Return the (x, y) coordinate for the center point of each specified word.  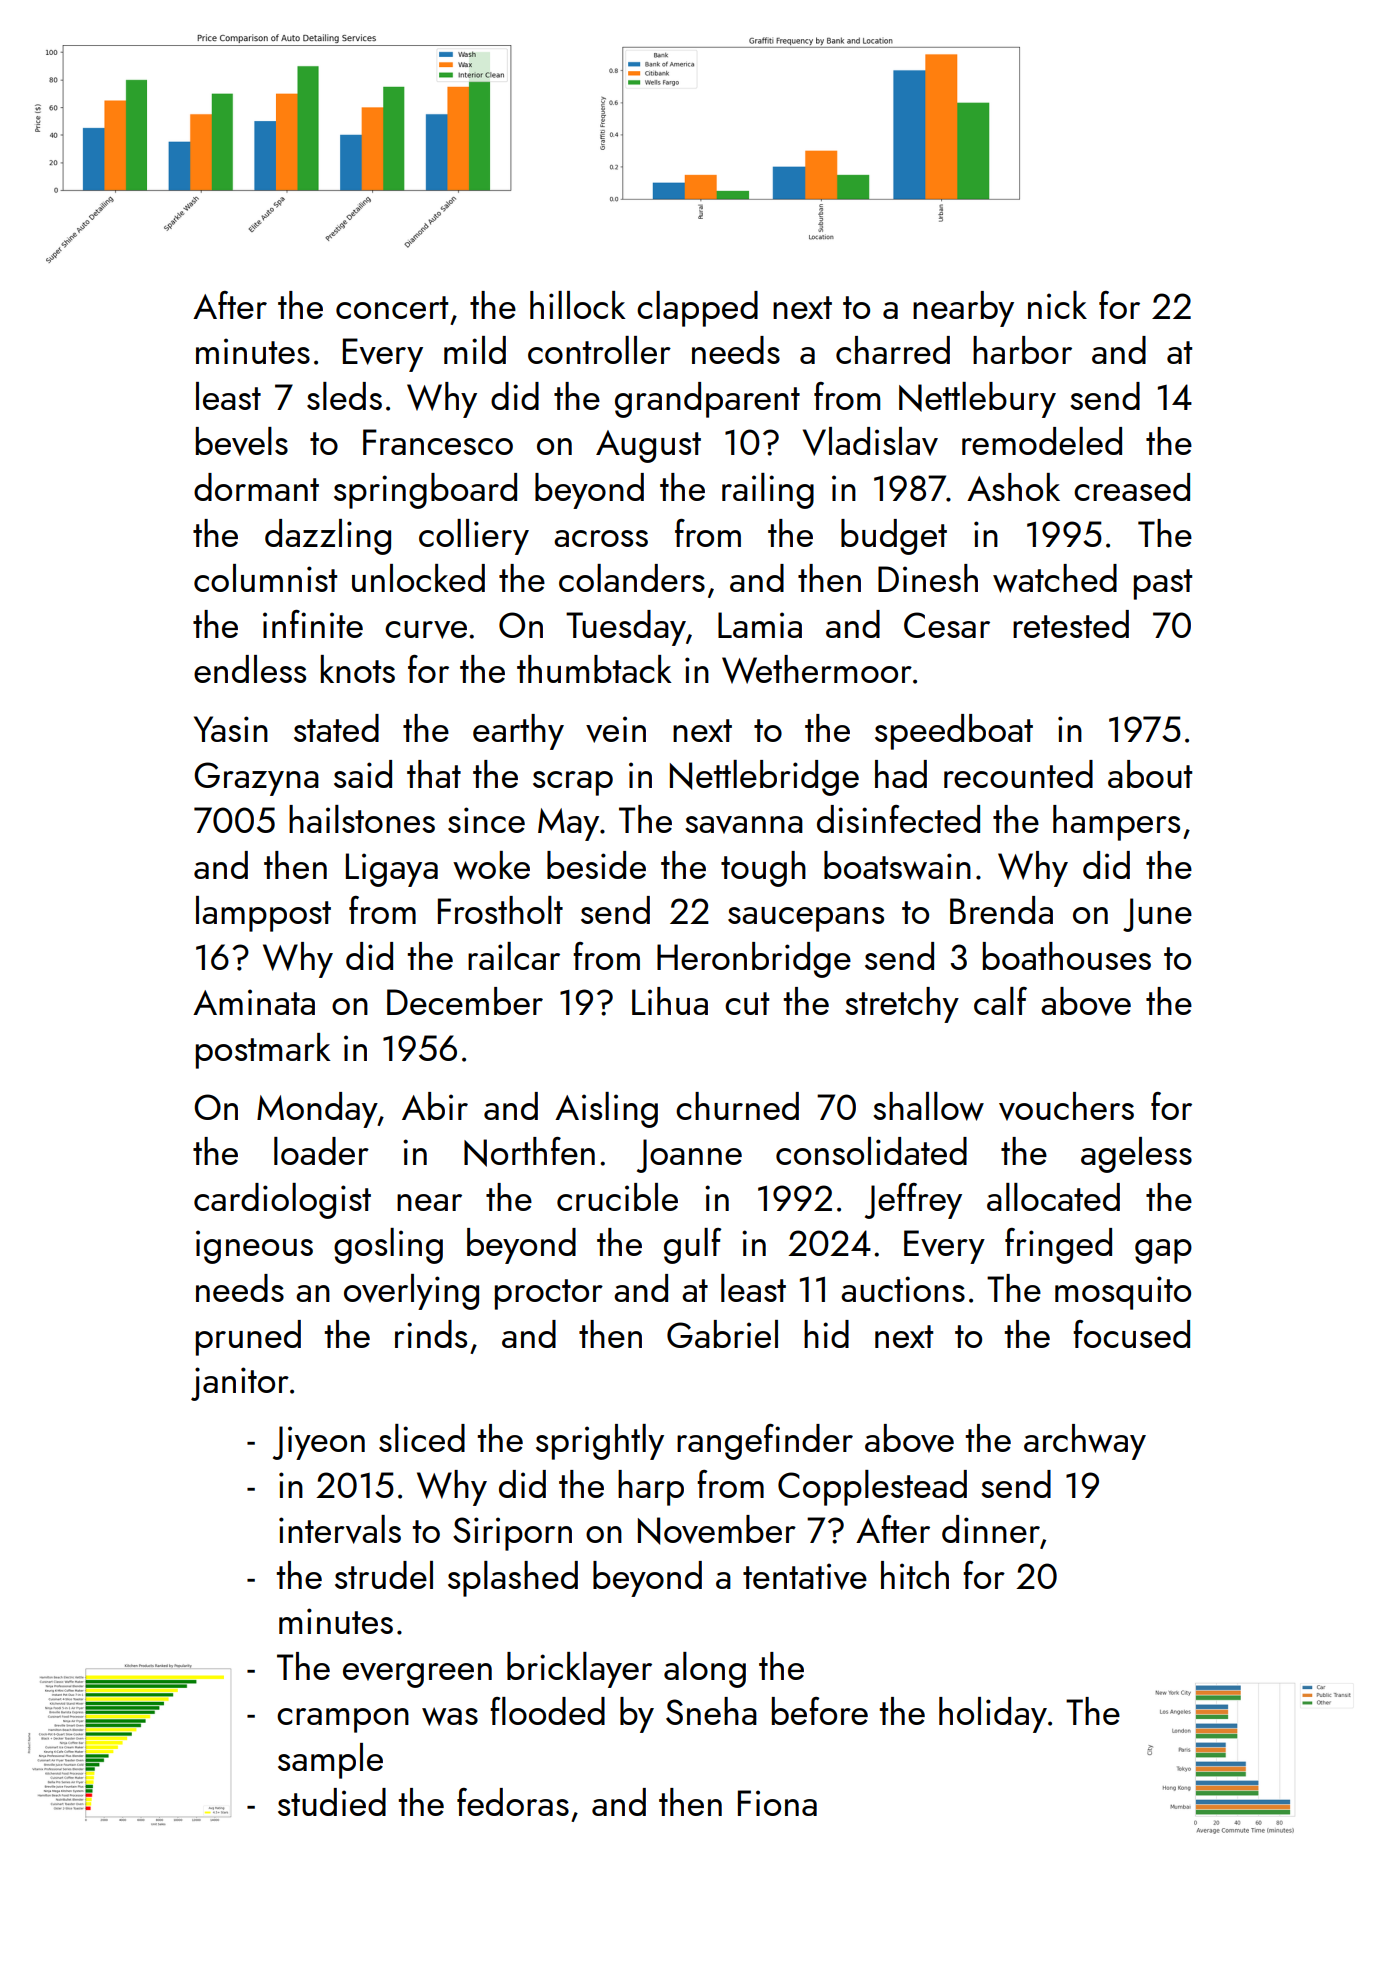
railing (768, 491)
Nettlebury (977, 400)
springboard (425, 491)
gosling (388, 1246)
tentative (805, 1576)
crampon (343, 1720)
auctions (903, 1289)
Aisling (606, 1110)
